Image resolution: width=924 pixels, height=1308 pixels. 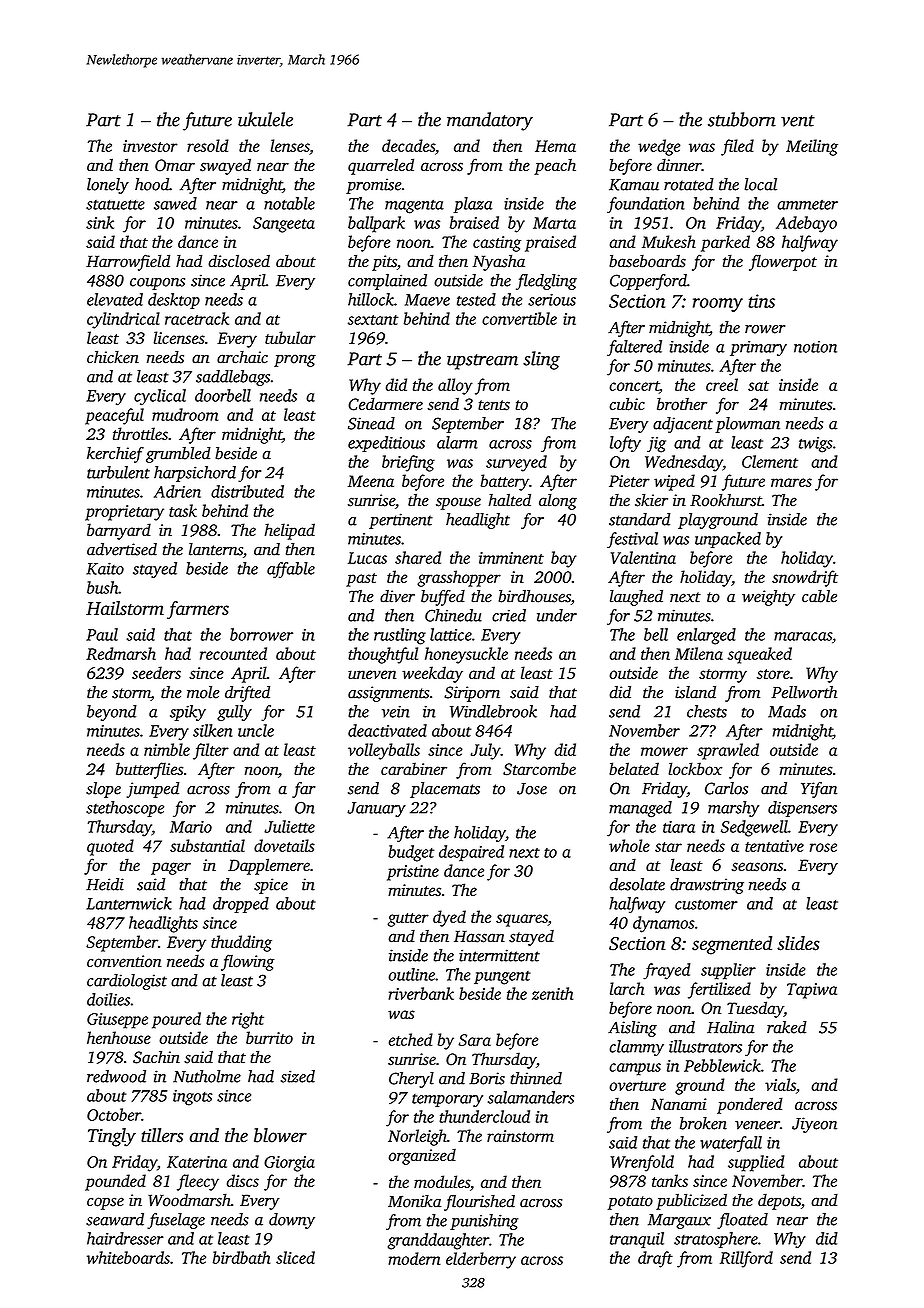 What do you see at coordinates (742, 119) in the screenshot?
I see `stubborn` at bounding box center [742, 119].
